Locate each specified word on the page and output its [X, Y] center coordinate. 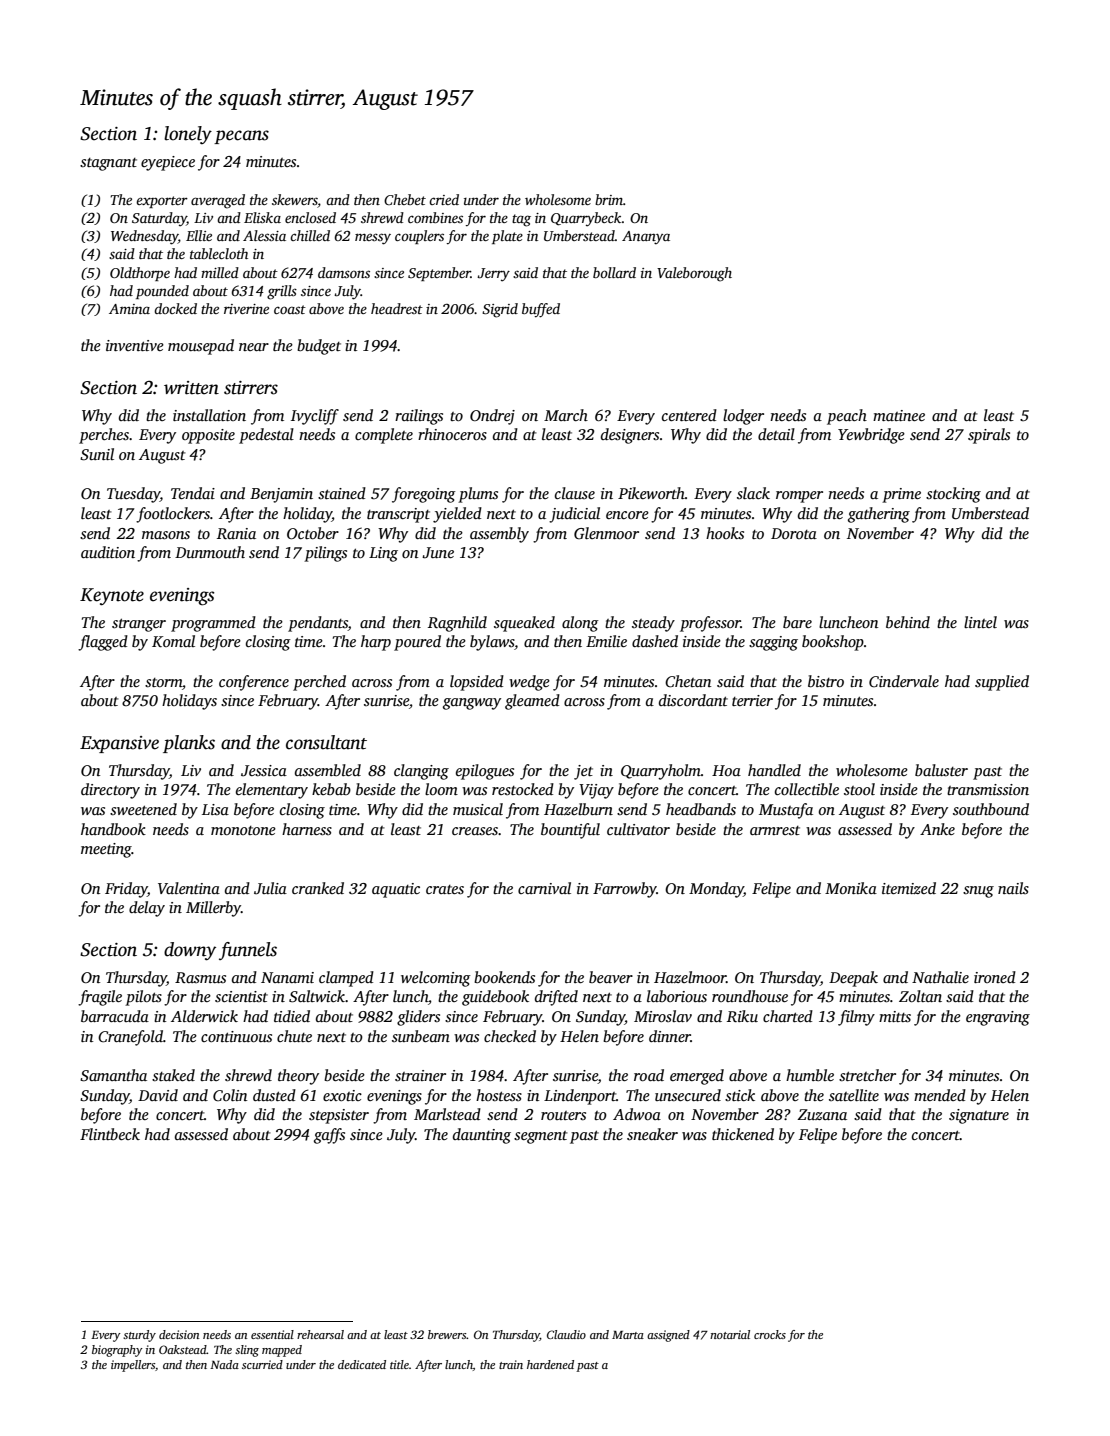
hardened [550, 1364]
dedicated [362, 1364]
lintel [980, 622]
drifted [556, 998]
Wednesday [144, 237]
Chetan [688, 681]
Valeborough [694, 274]
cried [444, 199]
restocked [523, 789]
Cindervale [904, 681]
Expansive [119, 744]
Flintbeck [110, 1134]
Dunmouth [210, 552]
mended [940, 1095]
